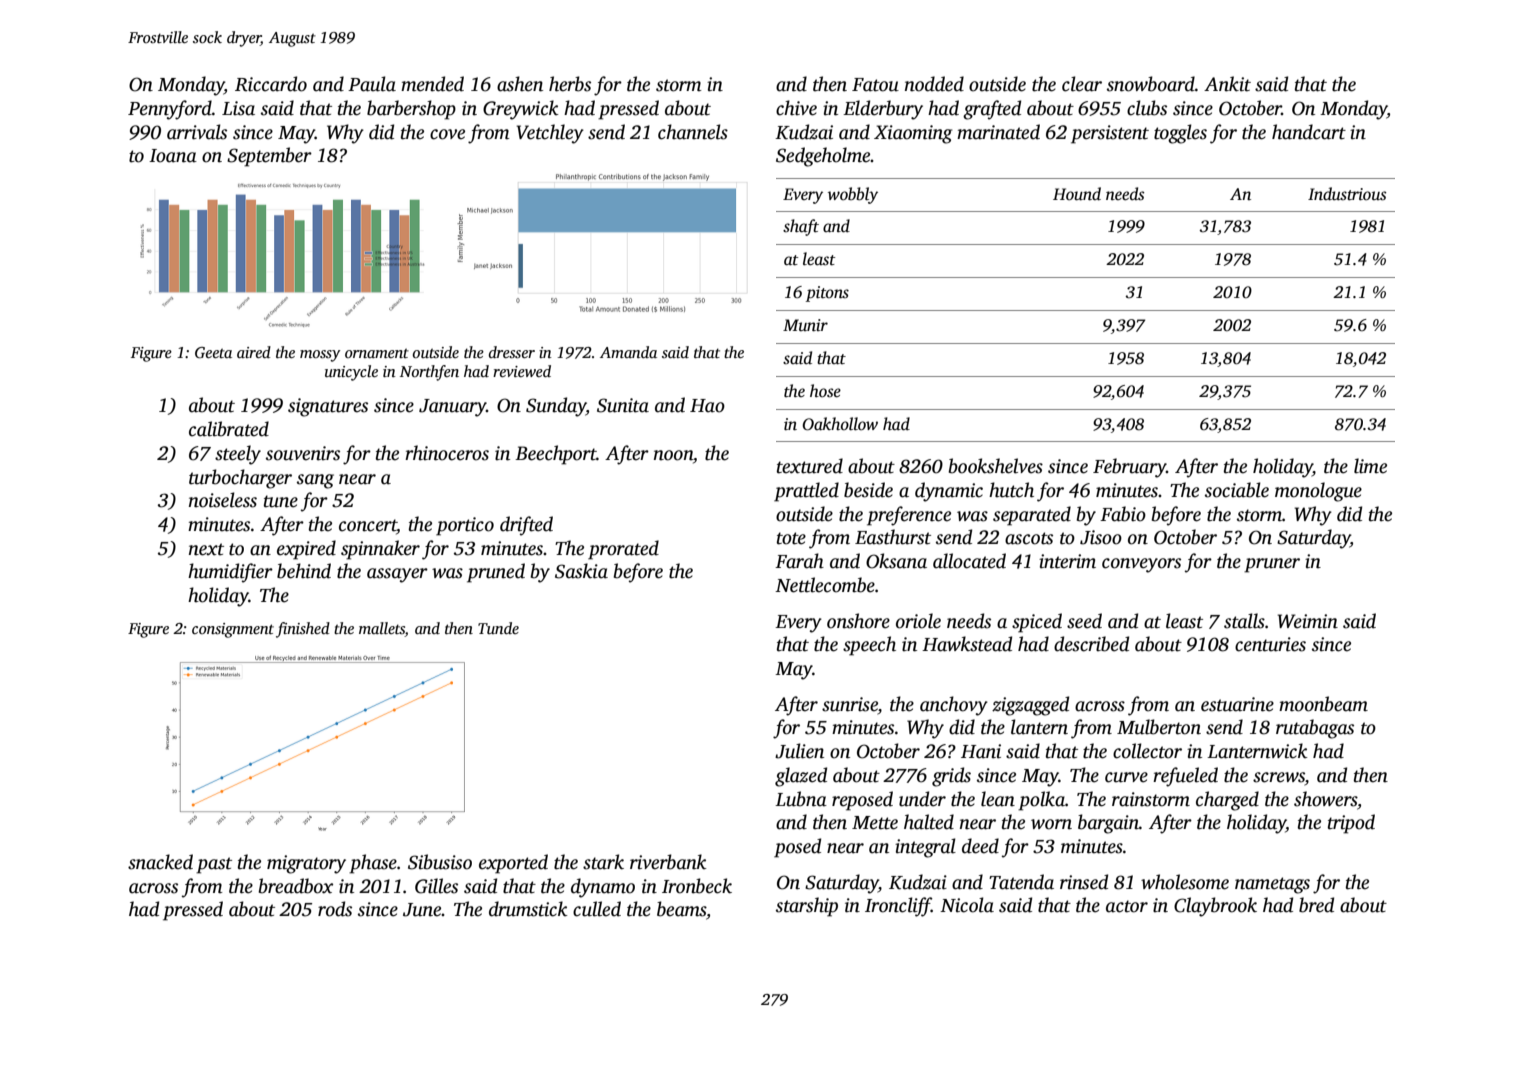 The image size is (1523, 1077). Describe the element at coordinates (271, 84) in the screenshot. I see `Riccardo` at that location.
